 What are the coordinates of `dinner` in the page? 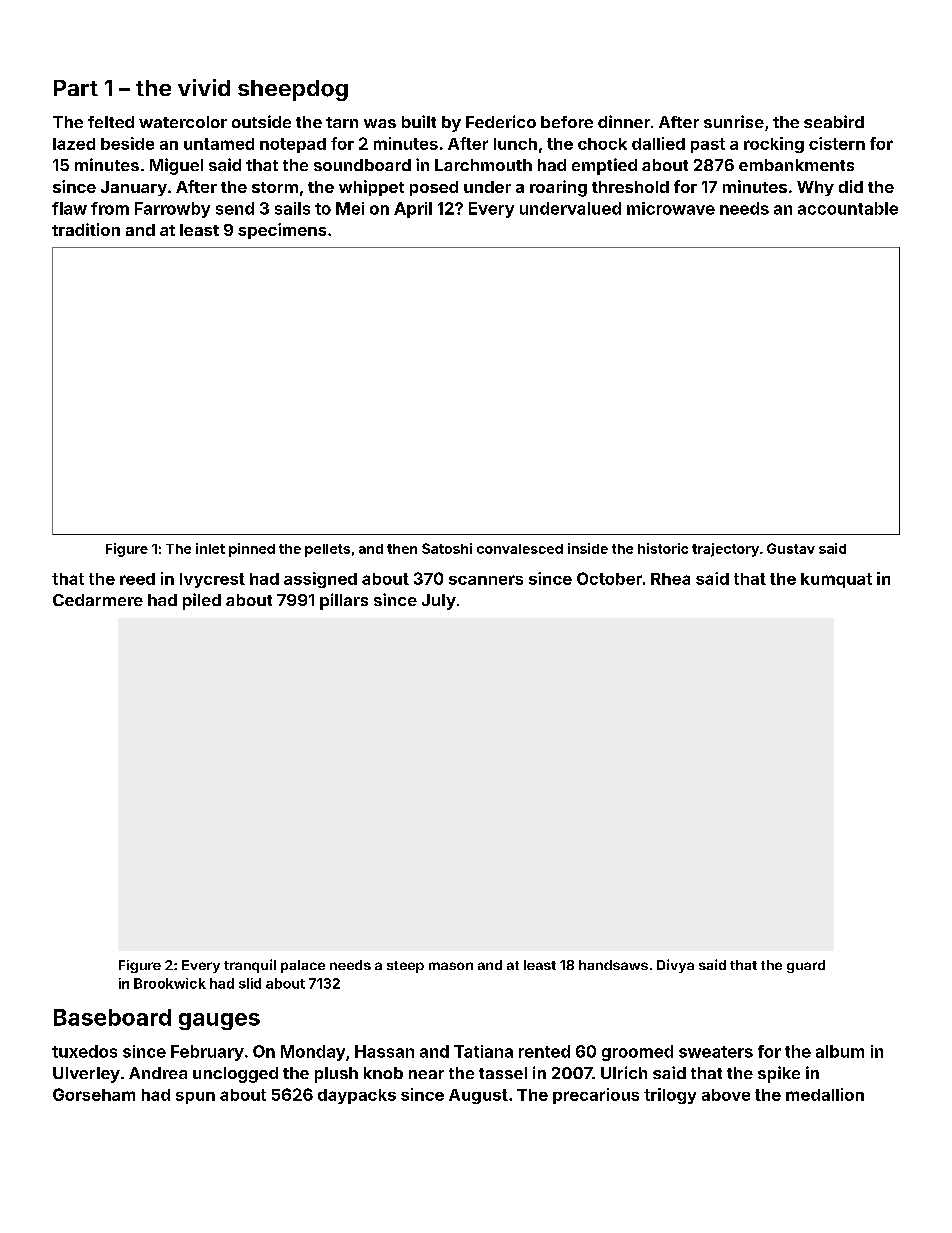 It's located at (624, 121).
